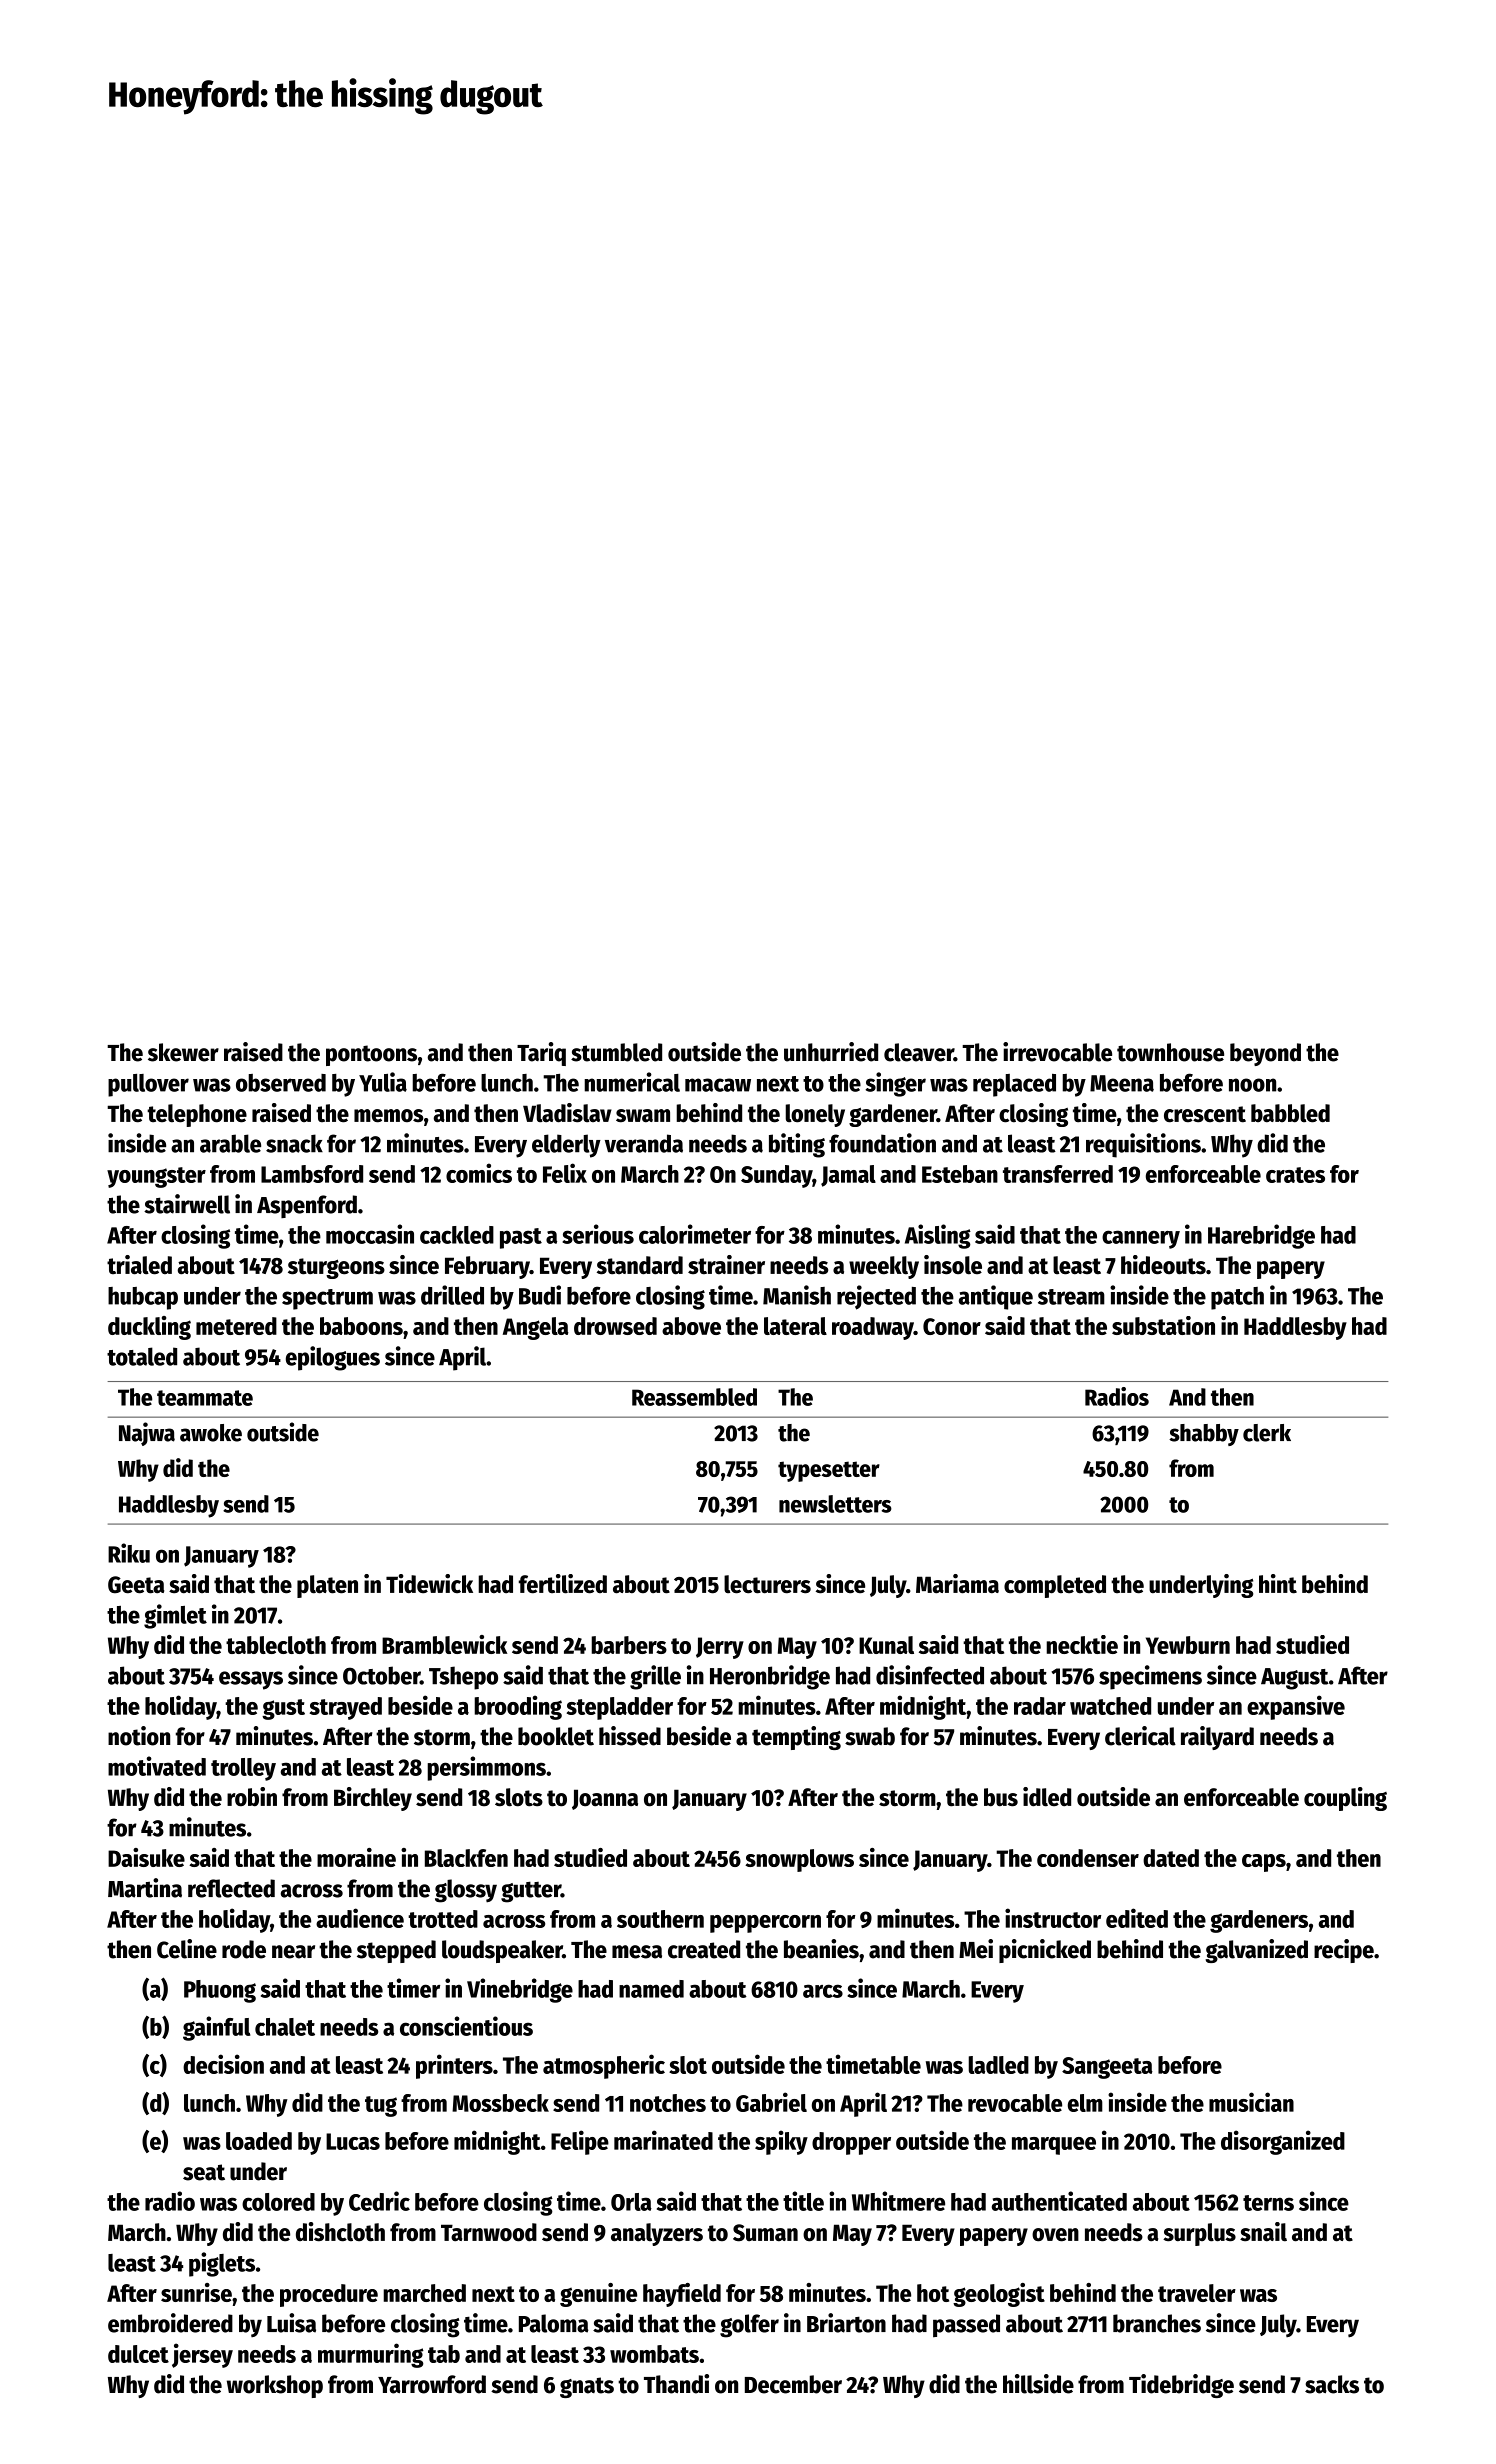  I want to click on Joanna, so click(605, 1799).
